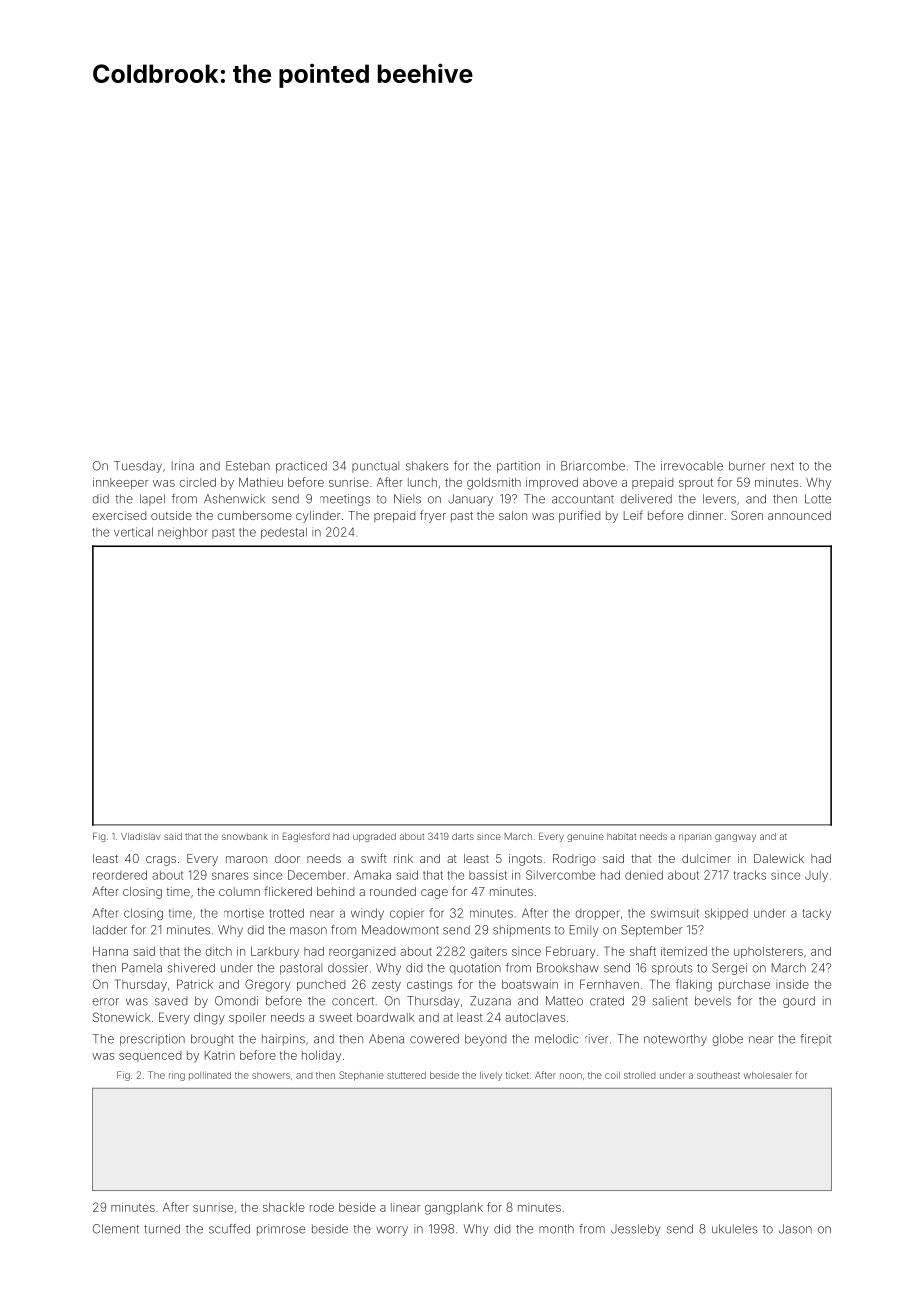 The image size is (924, 1308). What do you see at coordinates (735, 838) in the document?
I see `gangway` at bounding box center [735, 838].
